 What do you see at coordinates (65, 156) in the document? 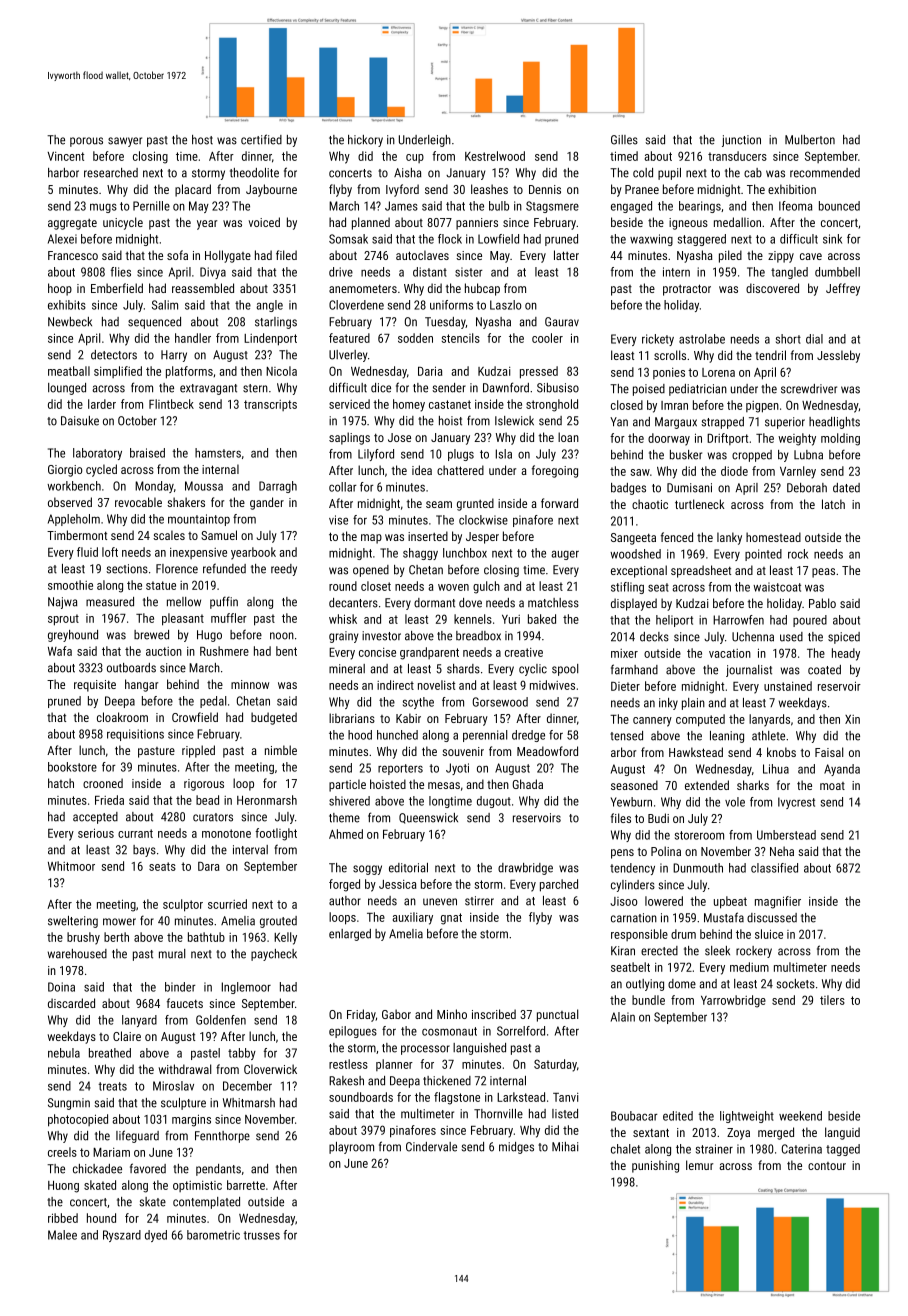
I see `Vincent` at bounding box center [65, 156].
